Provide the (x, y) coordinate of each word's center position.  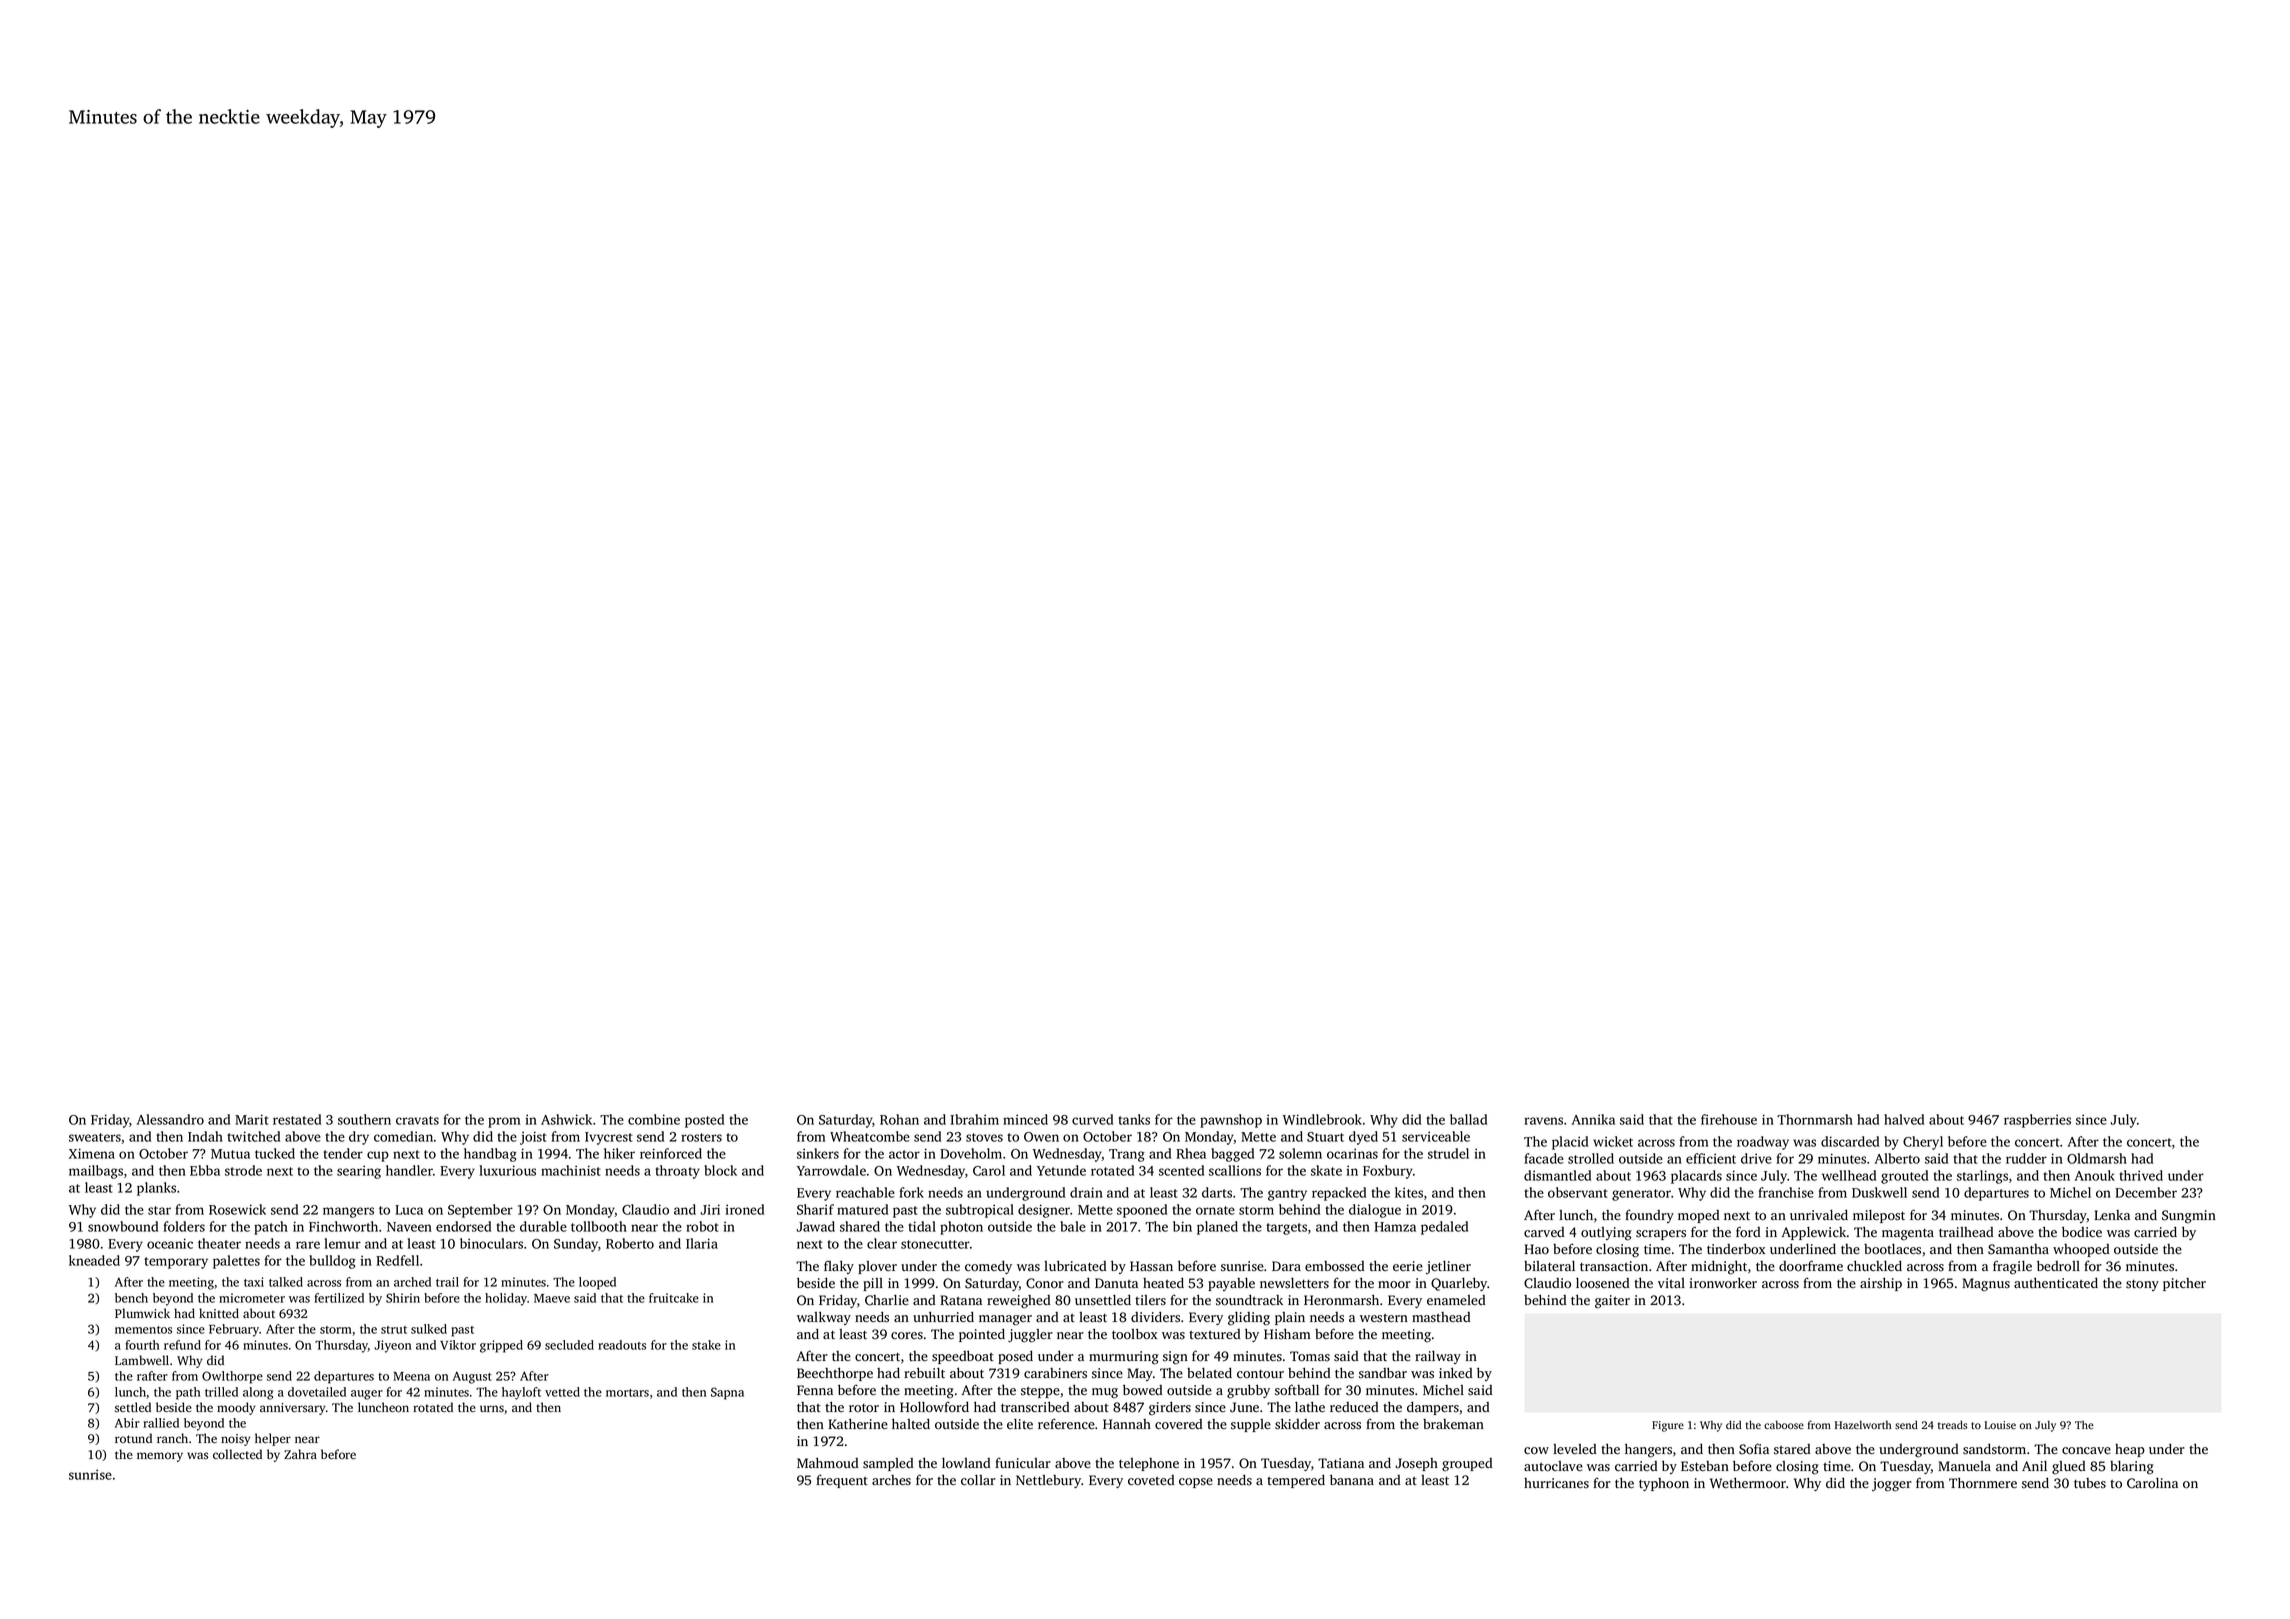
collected (237, 1454)
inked (1455, 1372)
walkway (824, 1318)
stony (2142, 1285)
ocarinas (1352, 1153)
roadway (1763, 1143)
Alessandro (170, 1119)
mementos (143, 1330)
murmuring (1124, 1358)
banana (1352, 1479)
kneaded (94, 1260)
